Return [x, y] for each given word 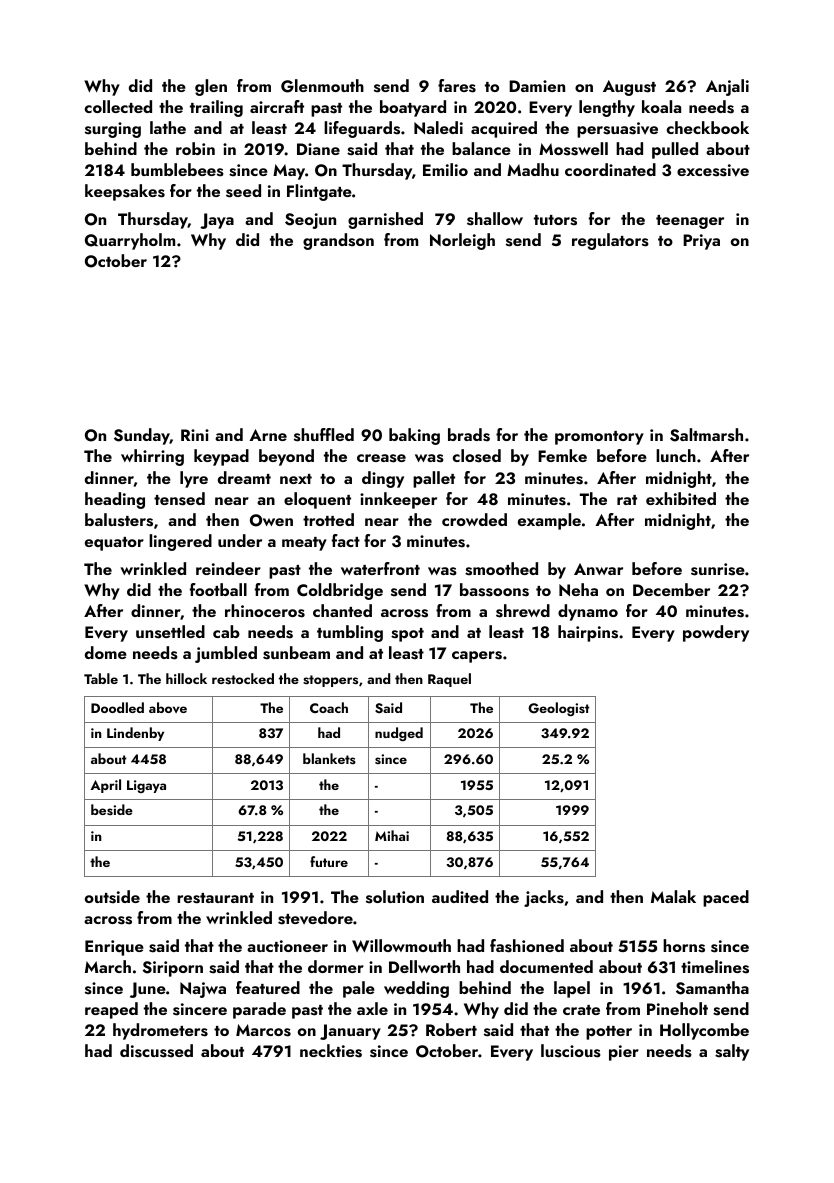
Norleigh [462, 241]
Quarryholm [130, 241]
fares [457, 86]
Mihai [392, 835]
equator [114, 544]
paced [726, 898]
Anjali [727, 87]
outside [112, 897]
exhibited [681, 498]
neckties [331, 1051]
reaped [111, 1010]
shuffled [324, 435]
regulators [610, 241]
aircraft [277, 106]
